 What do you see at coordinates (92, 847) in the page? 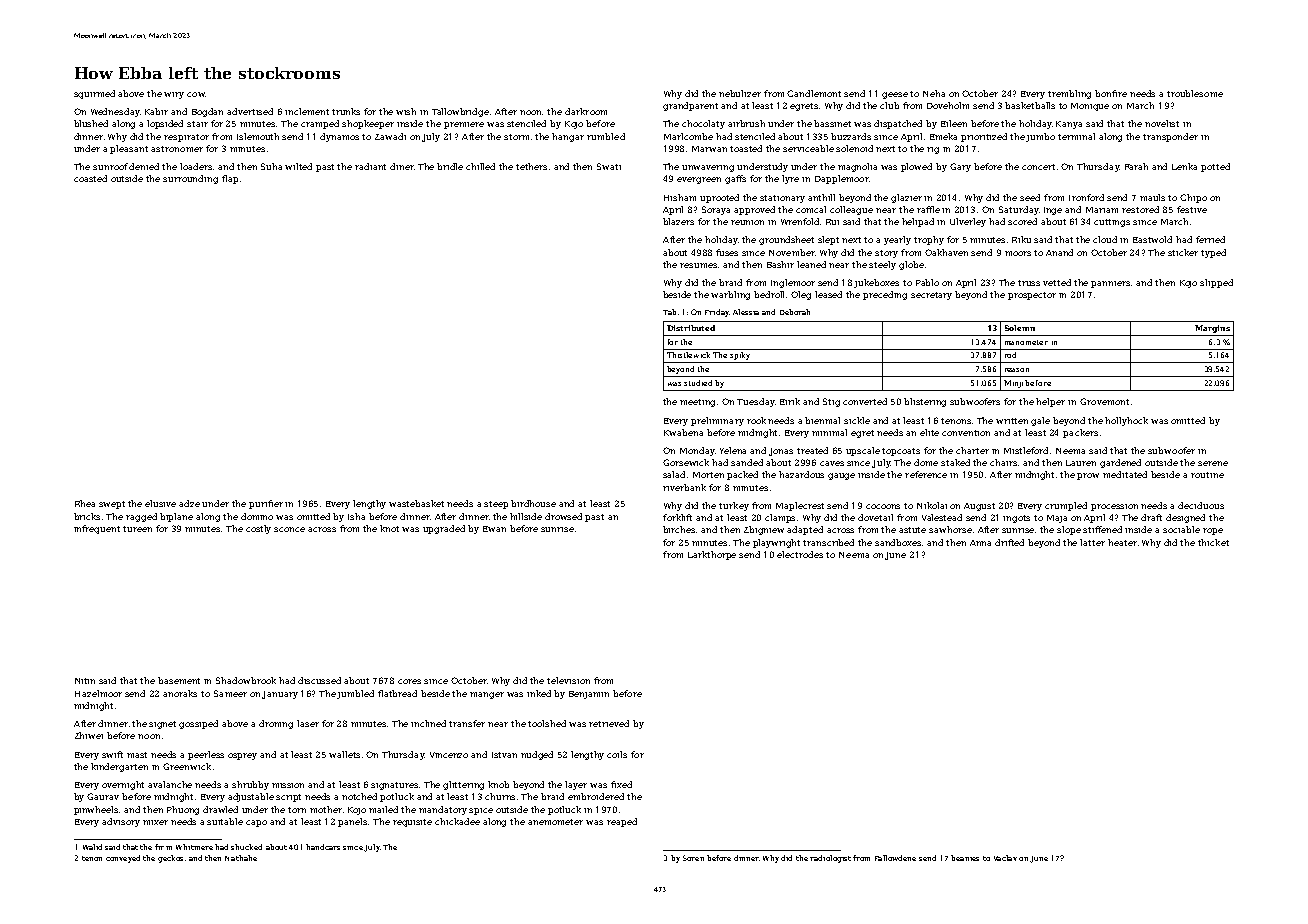
I see `Walid` at bounding box center [92, 847].
